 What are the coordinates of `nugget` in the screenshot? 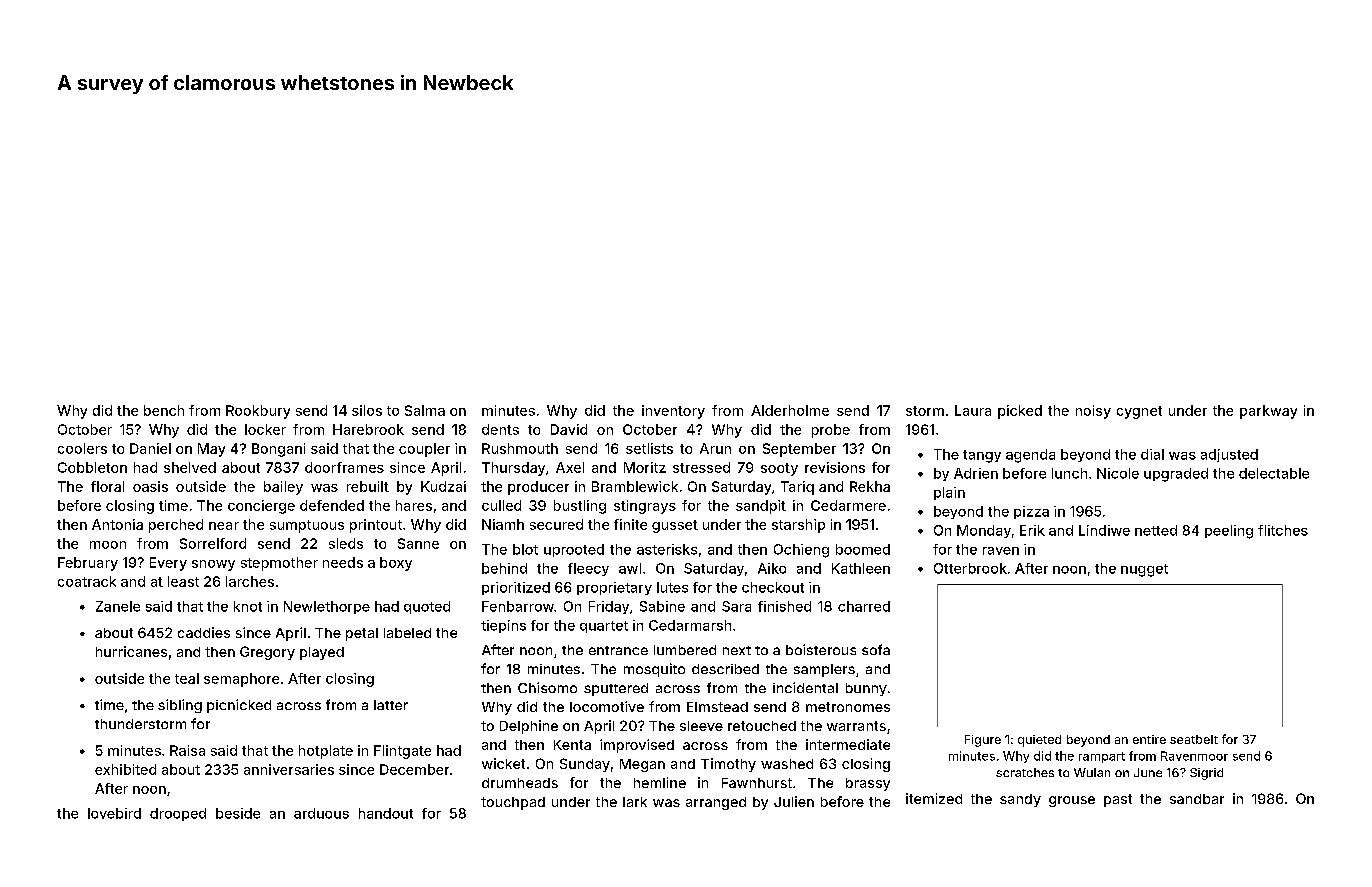 It's located at (1144, 570).
